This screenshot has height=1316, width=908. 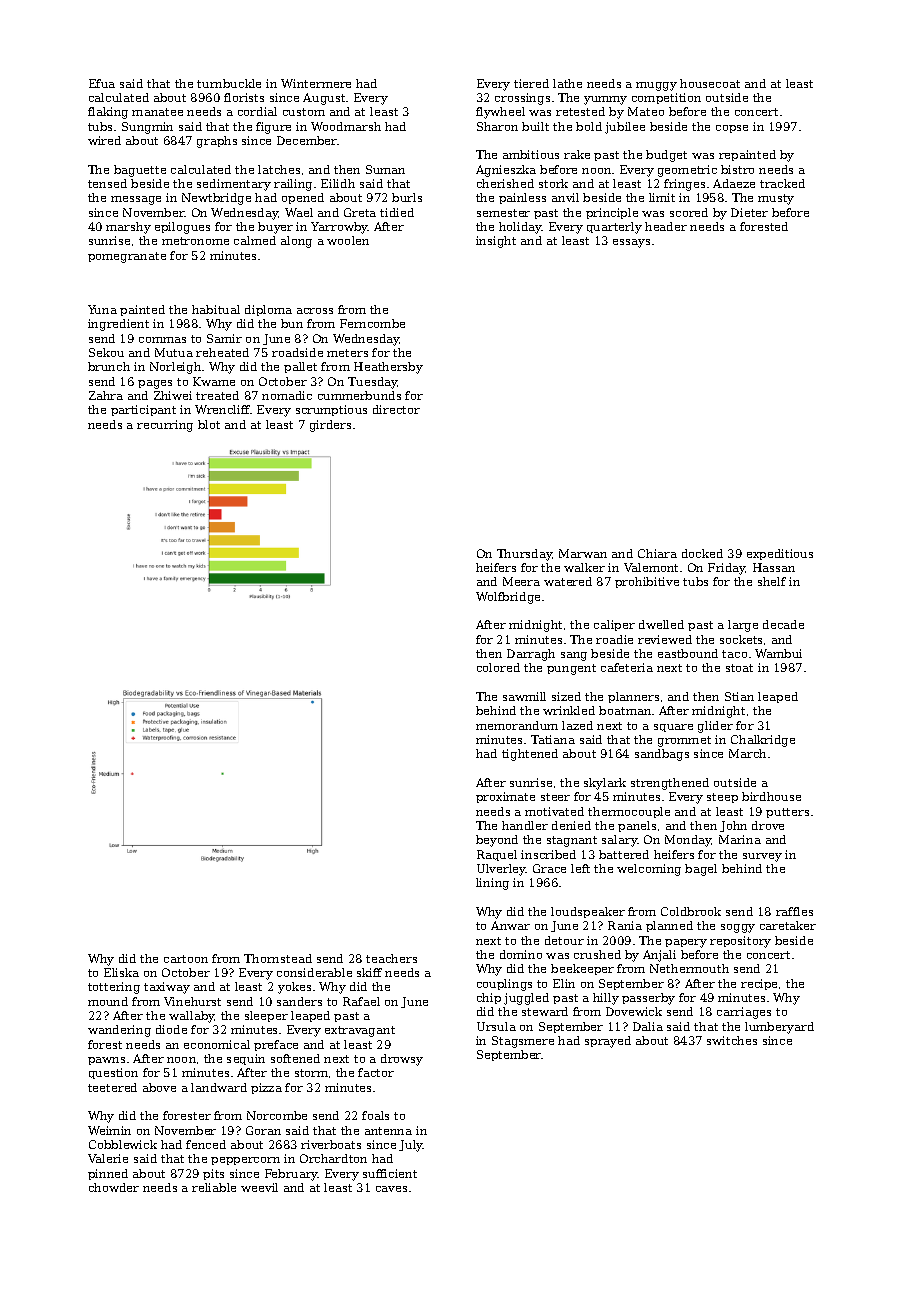 What do you see at coordinates (388, 368) in the screenshot?
I see `Heathersby` at bounding box center [388, 368].
